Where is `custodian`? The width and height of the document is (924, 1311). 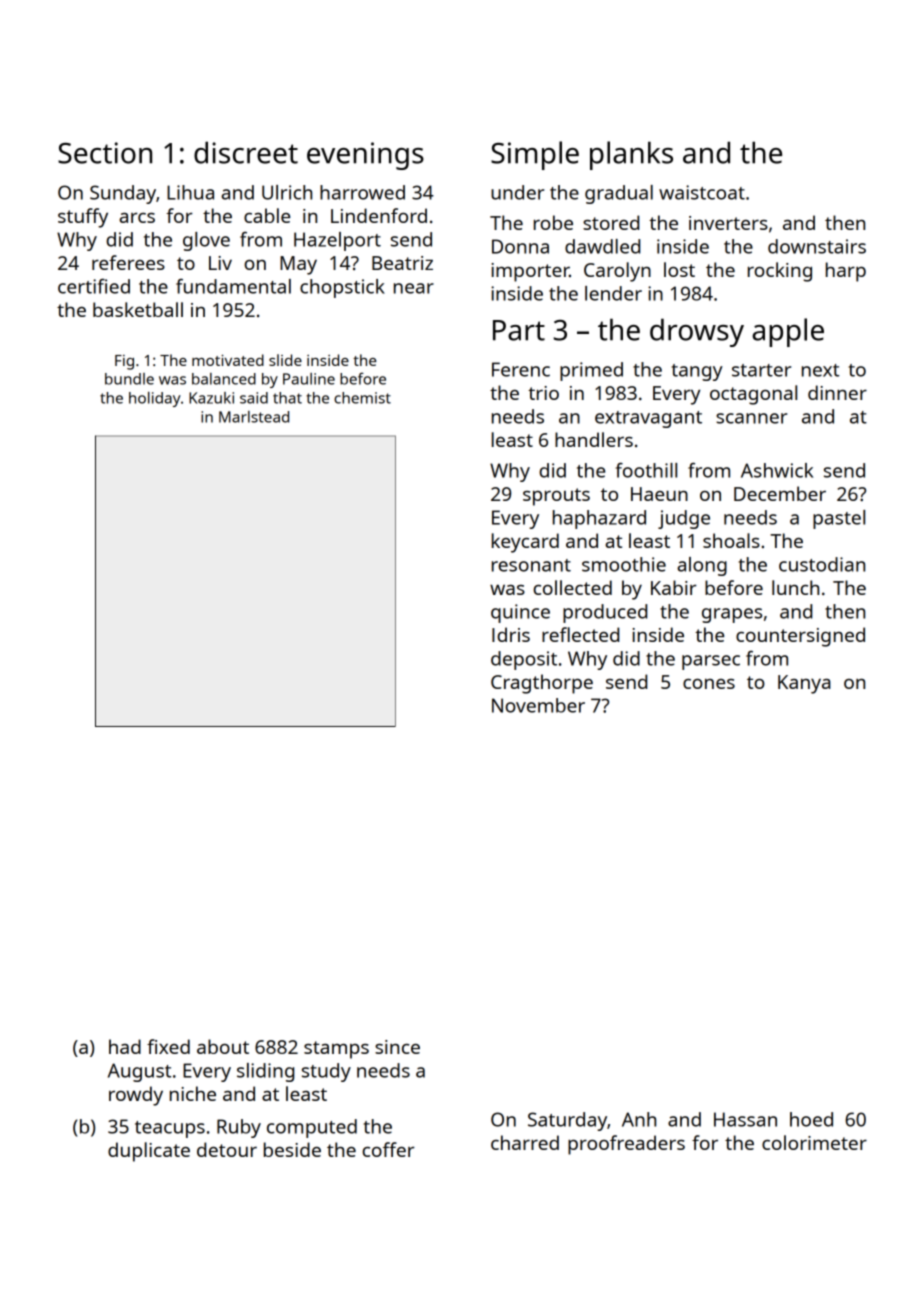
custodian is located at coordinates (822, 564).
